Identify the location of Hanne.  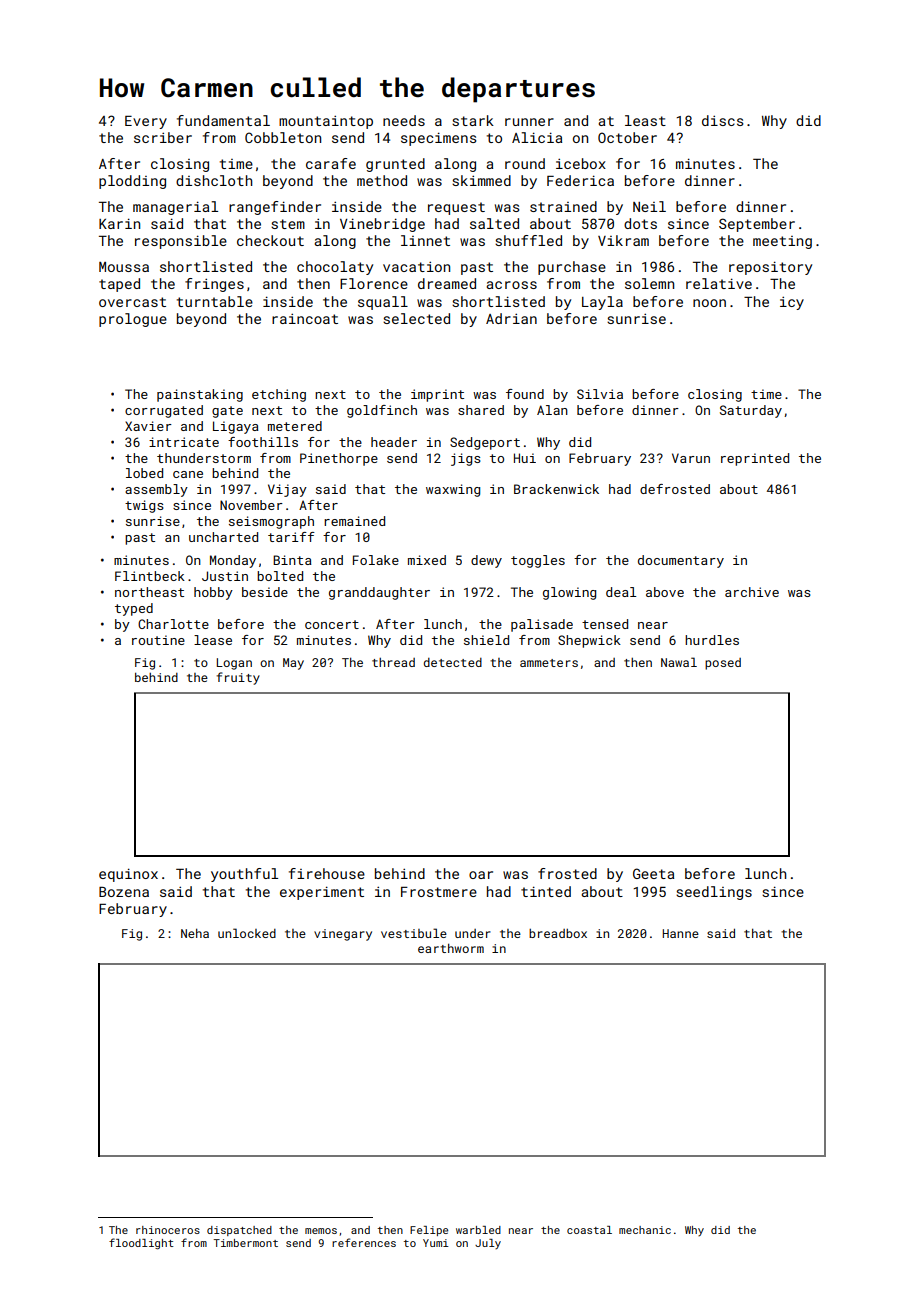
(681, 933).
